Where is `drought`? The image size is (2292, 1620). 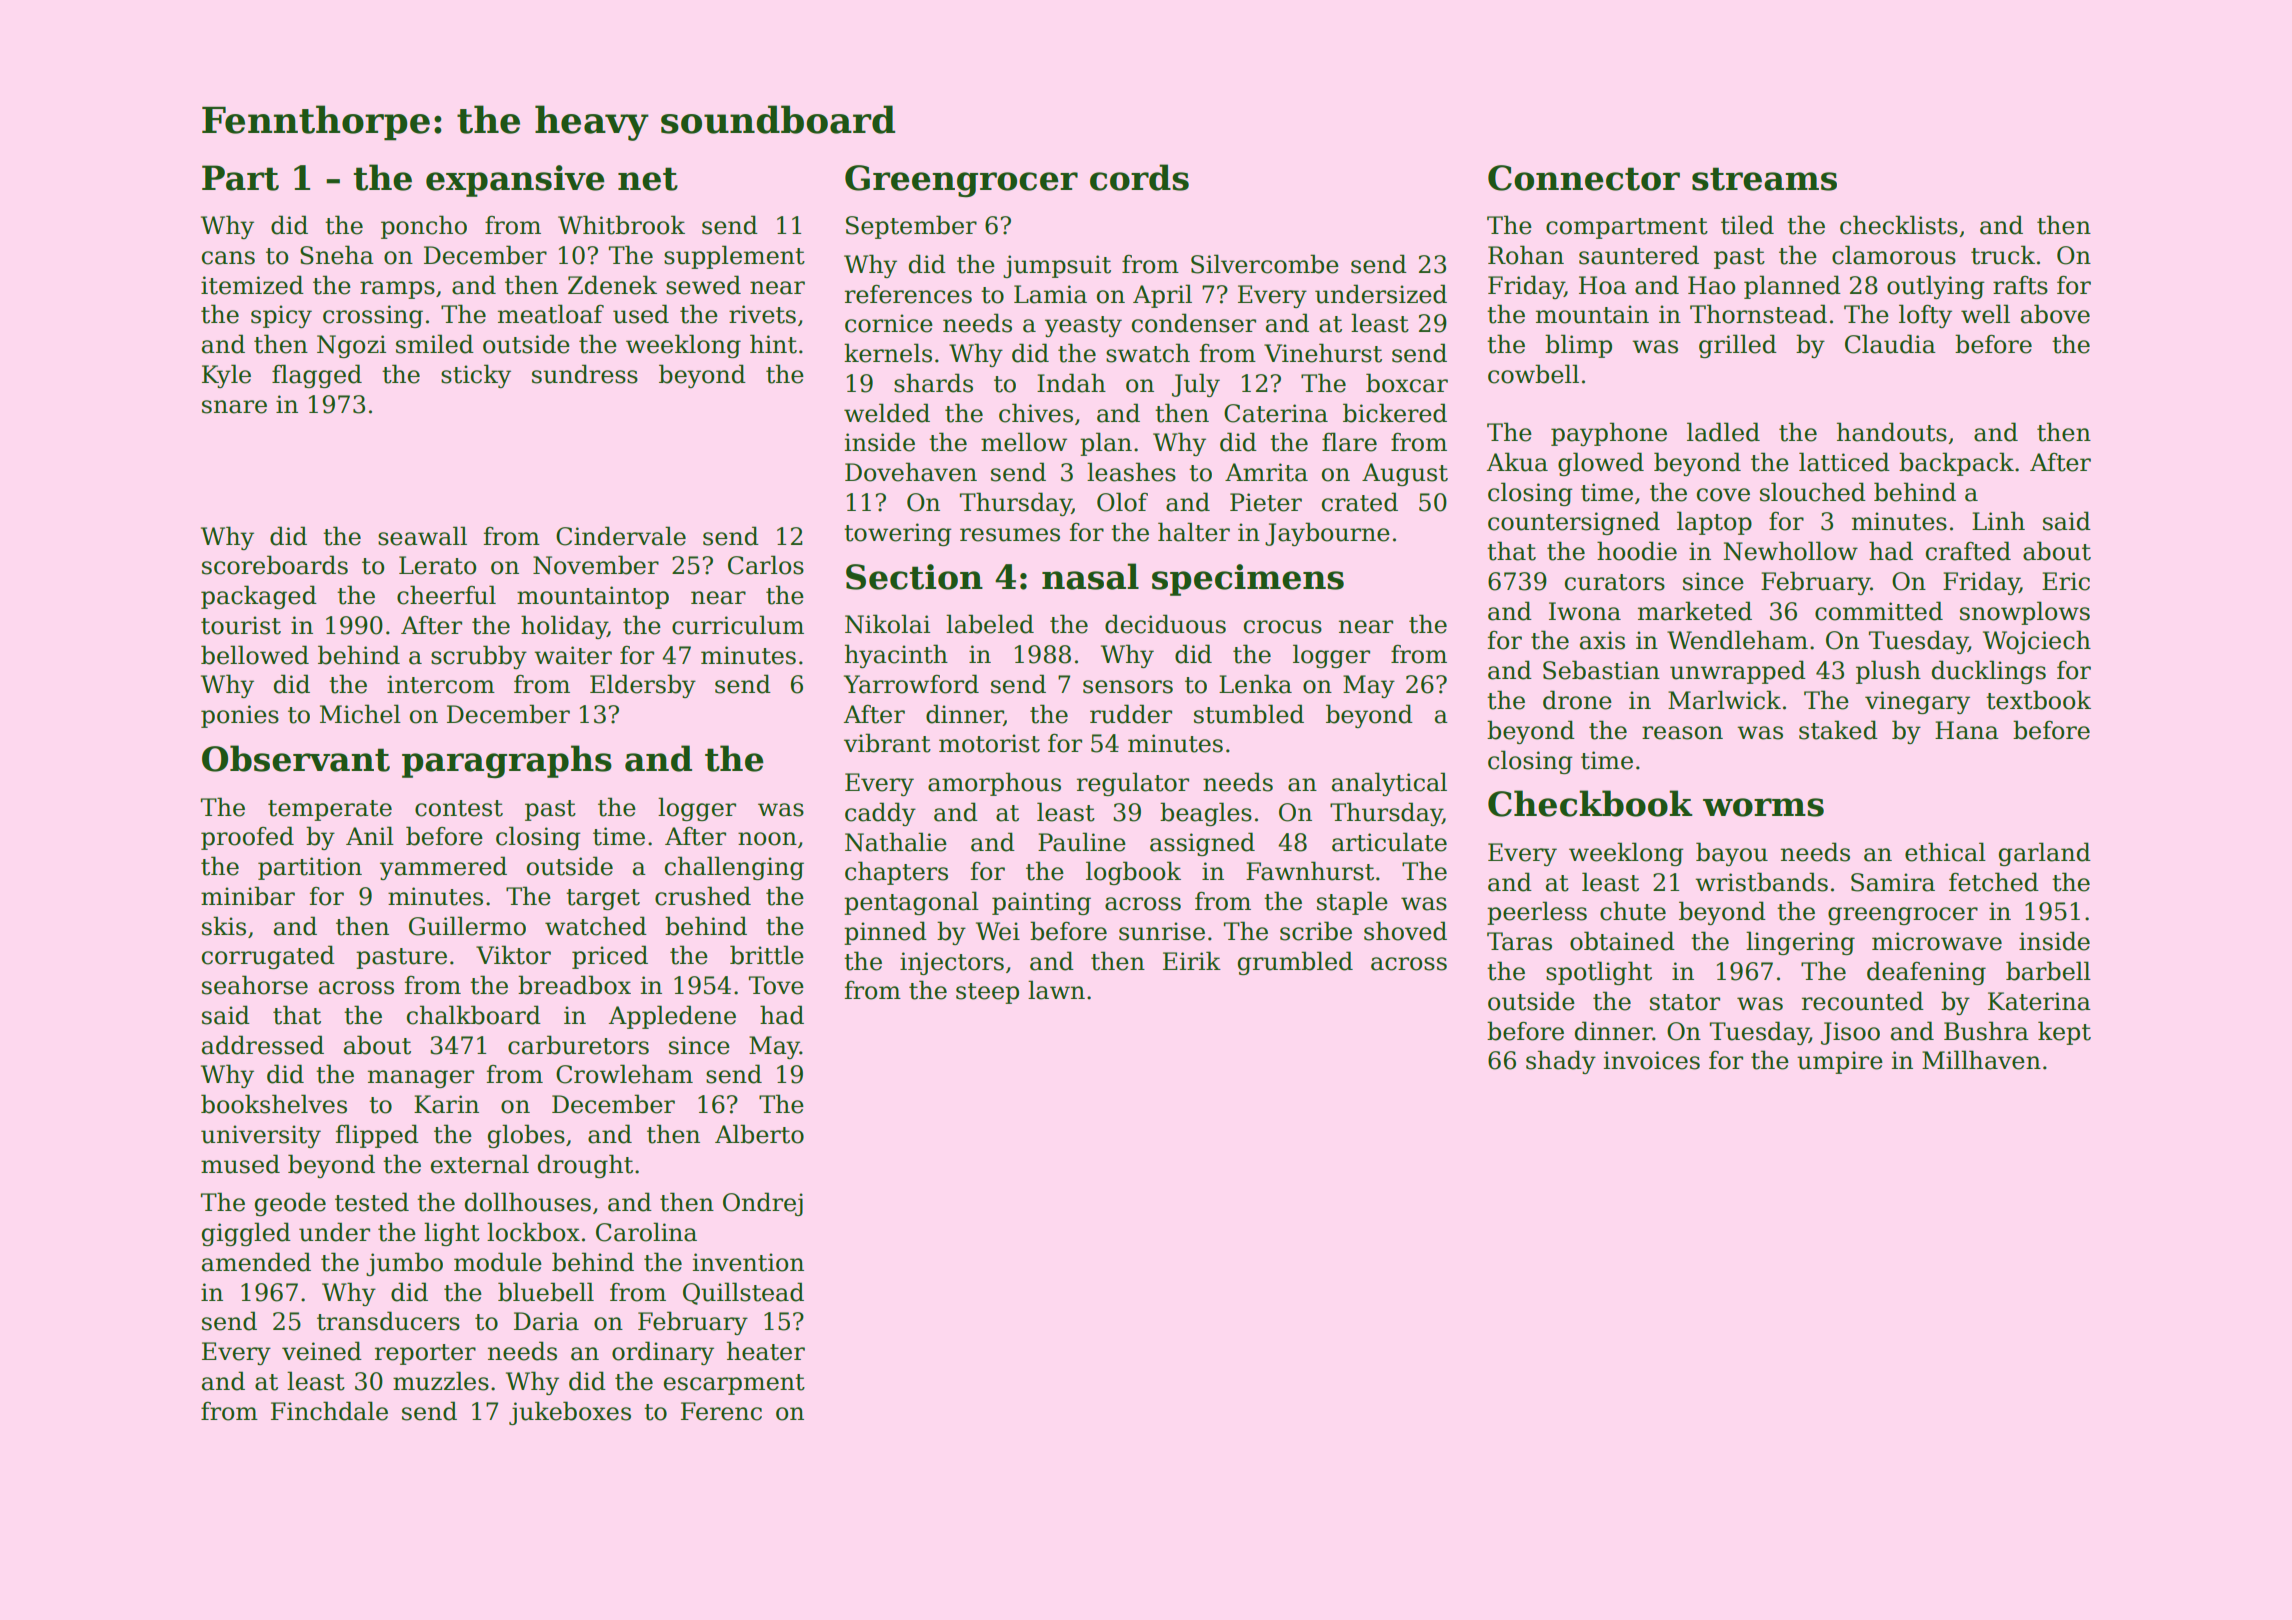
drought is located at coordinates (585, 1166).
